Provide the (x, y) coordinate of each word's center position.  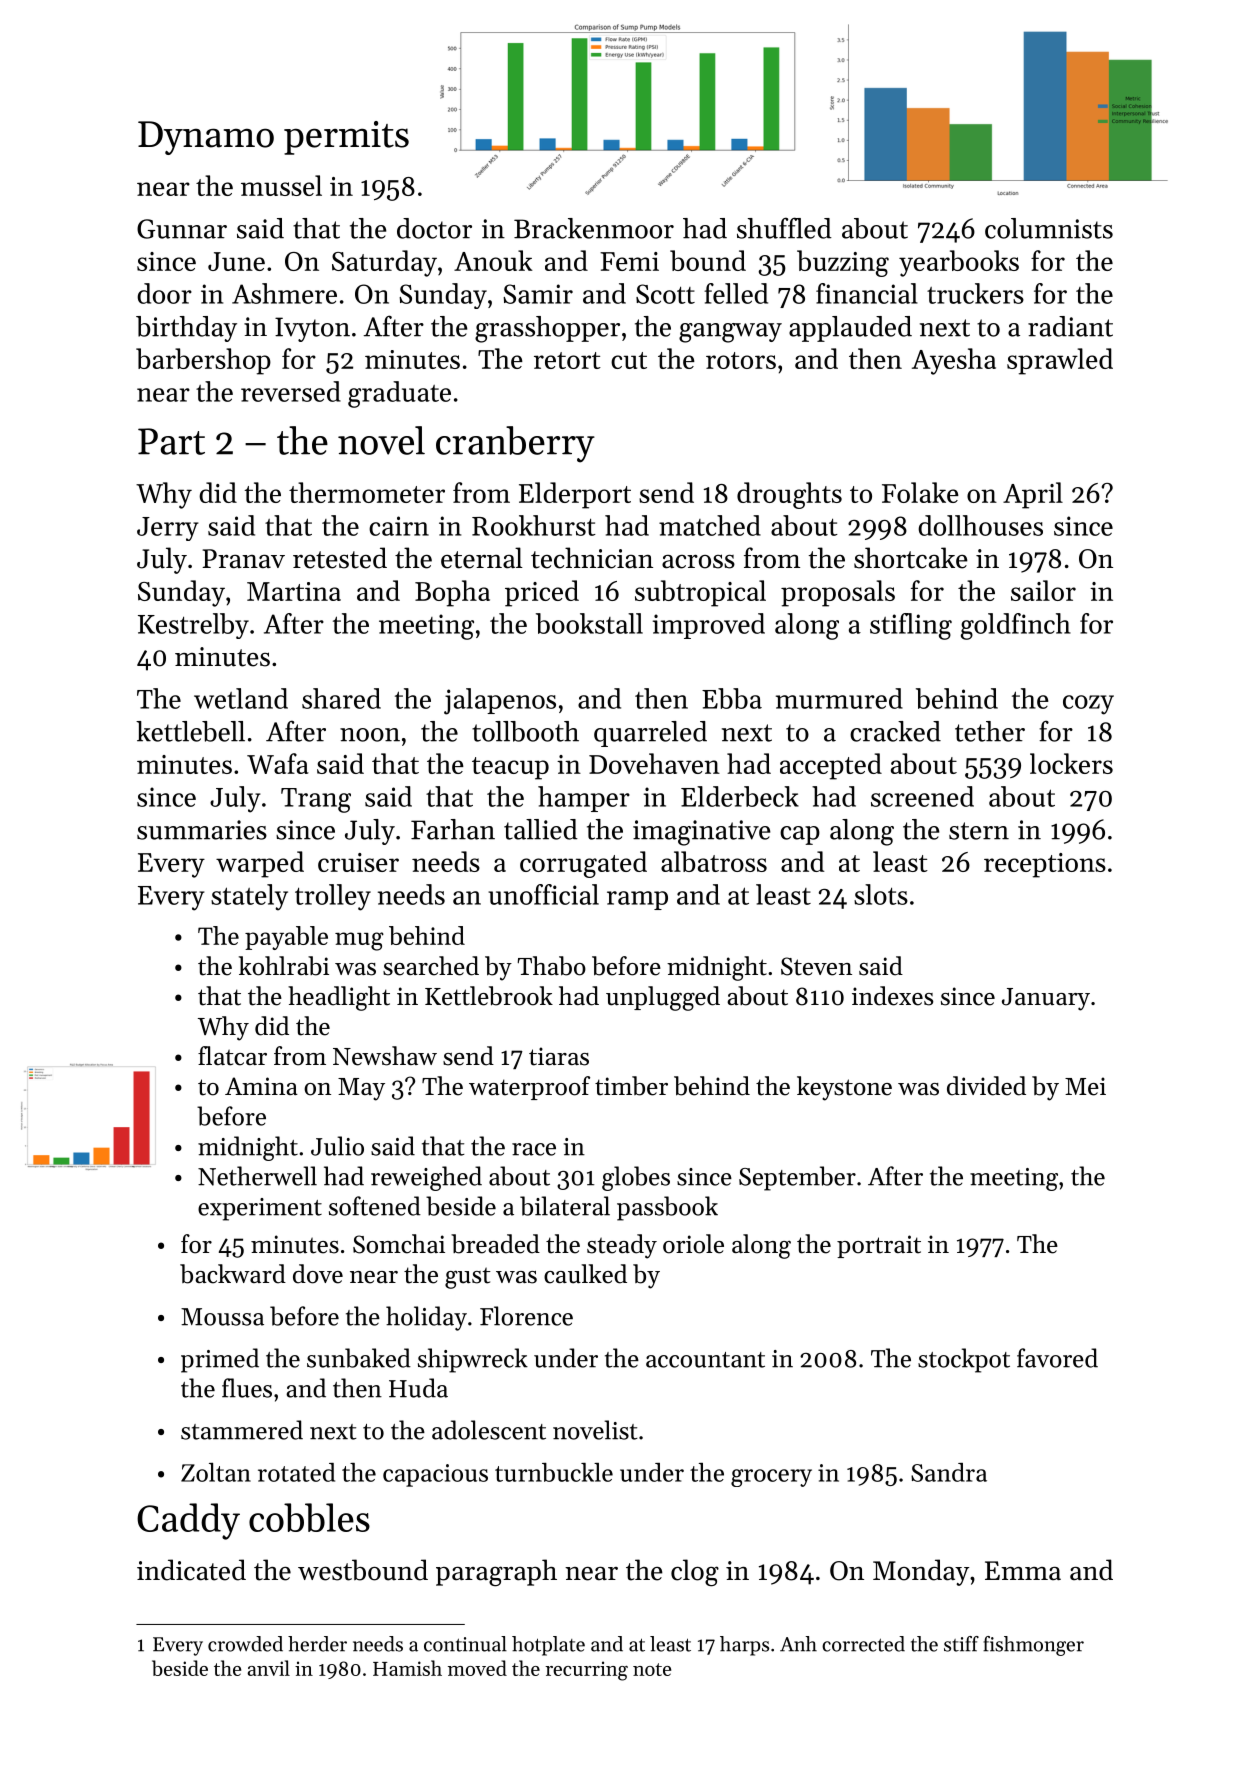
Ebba (732, 698)
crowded (245, 1644)
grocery (771, 1478)
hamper (584, 799)
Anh (798, 1644)
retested (340, 558)
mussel (281, 185)
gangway (730, 333)
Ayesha (954, 361)
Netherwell (257, 1176)
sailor (1043, 590)
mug (359, 941)
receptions (1045, 865)
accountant (705, 1360)
